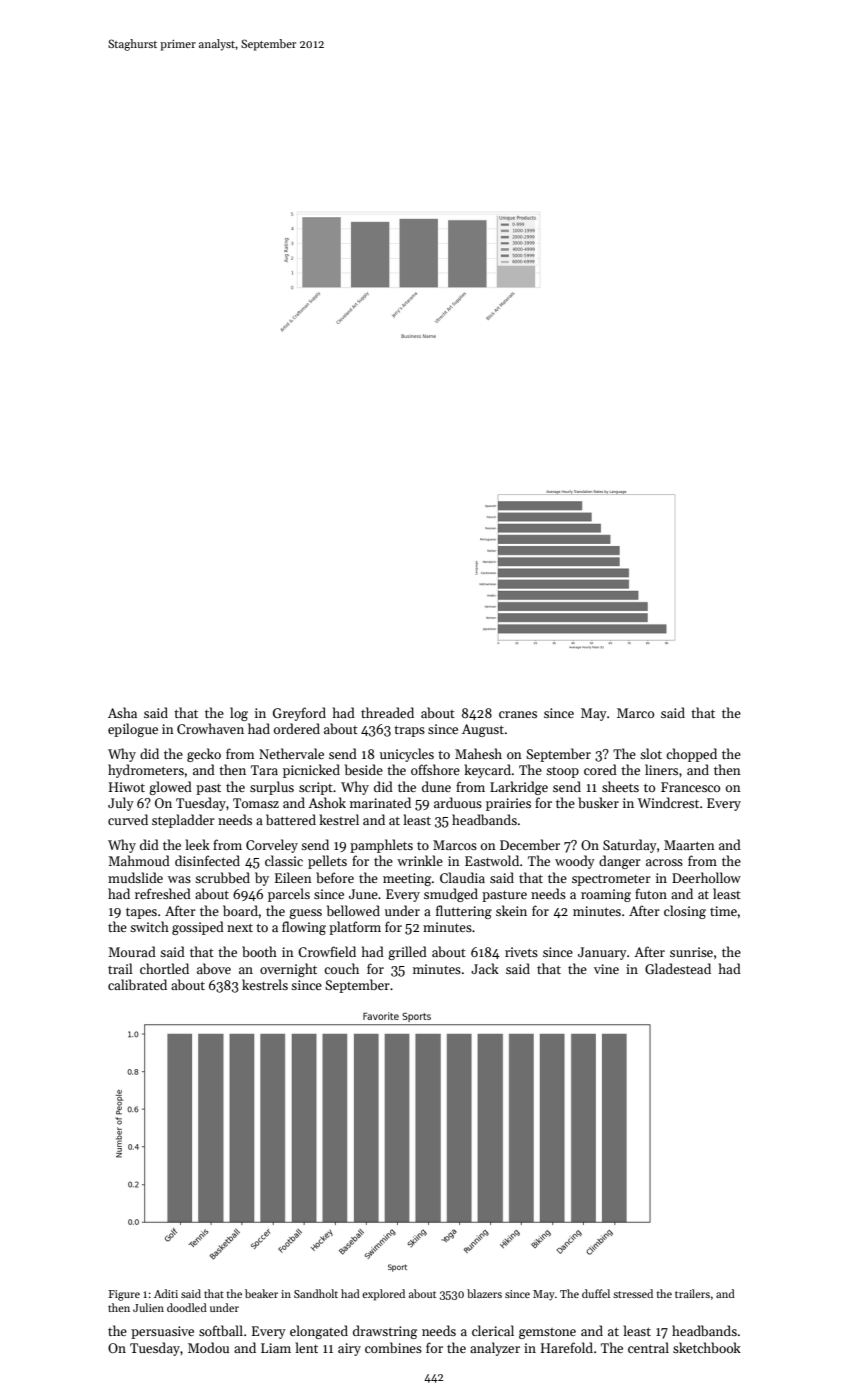 The height and width of the screenshot is (1400, 849). I want to click on board, so click(240, 910).
